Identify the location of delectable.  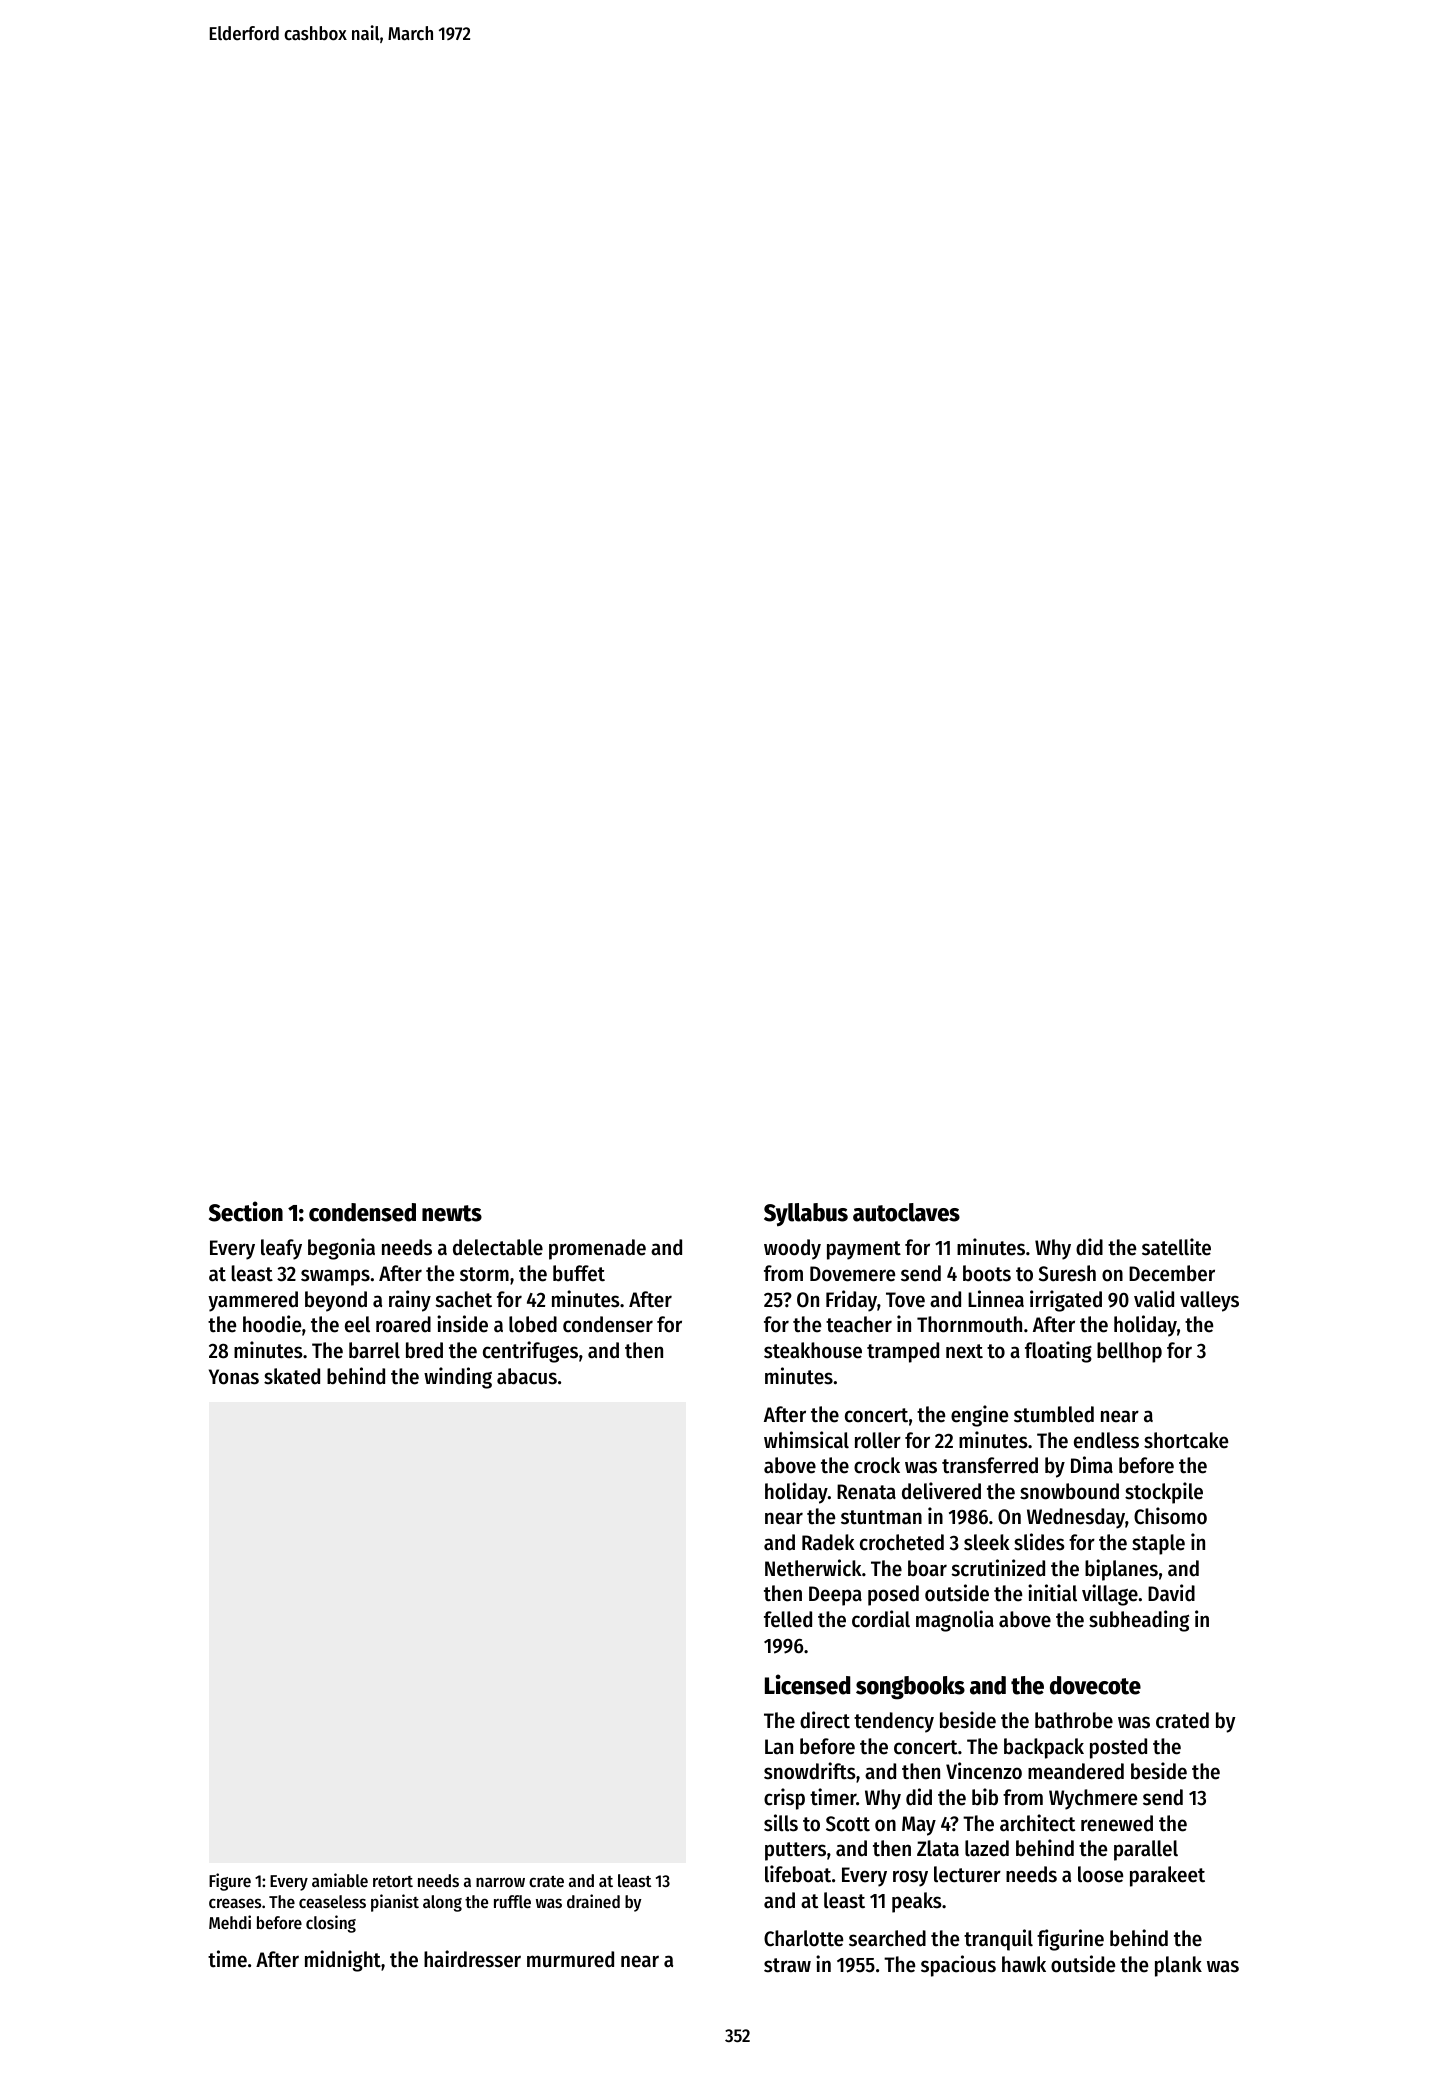
(498, 1247).
